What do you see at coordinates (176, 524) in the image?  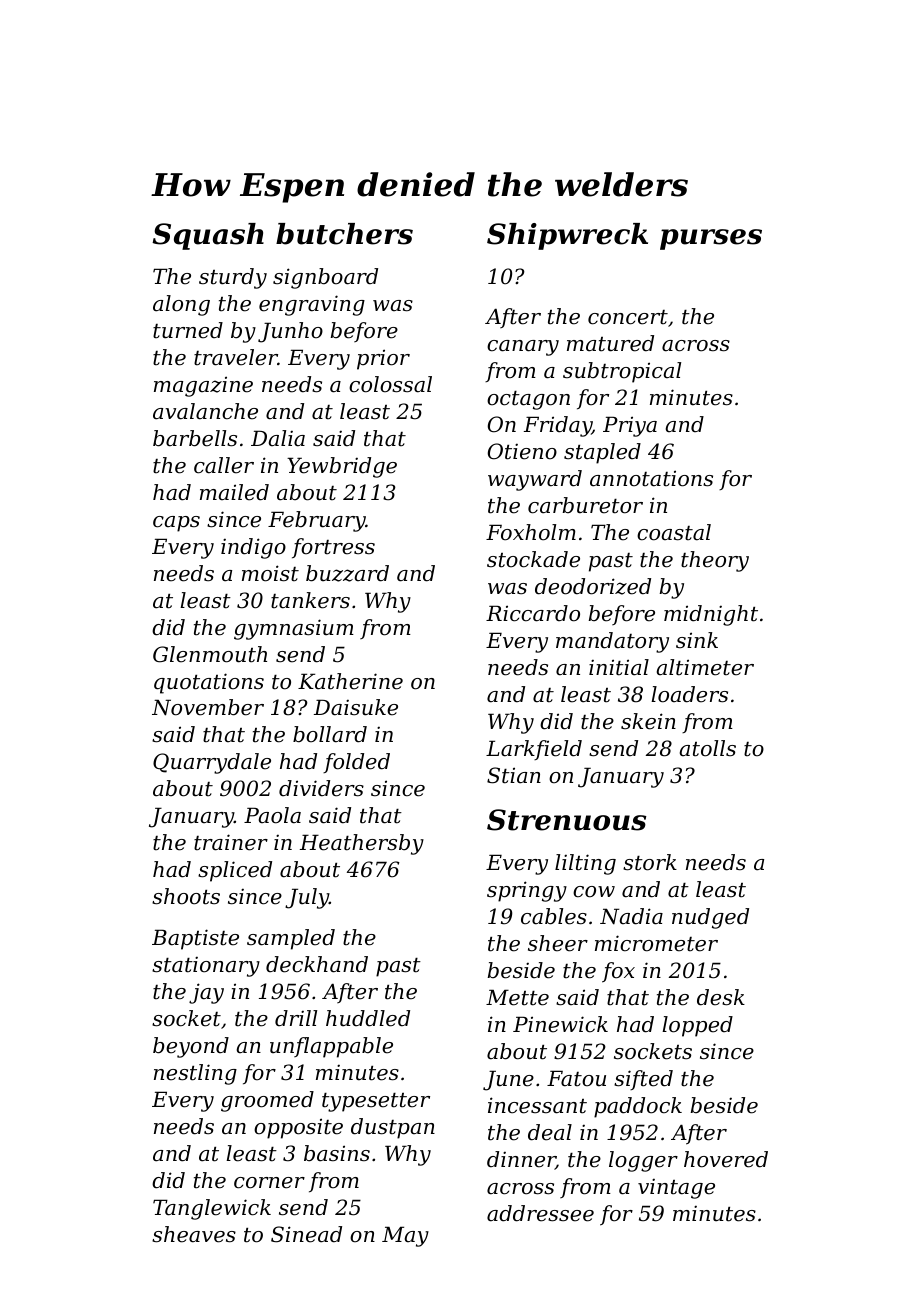 I see `caps` at bounding box center [176, 524].
